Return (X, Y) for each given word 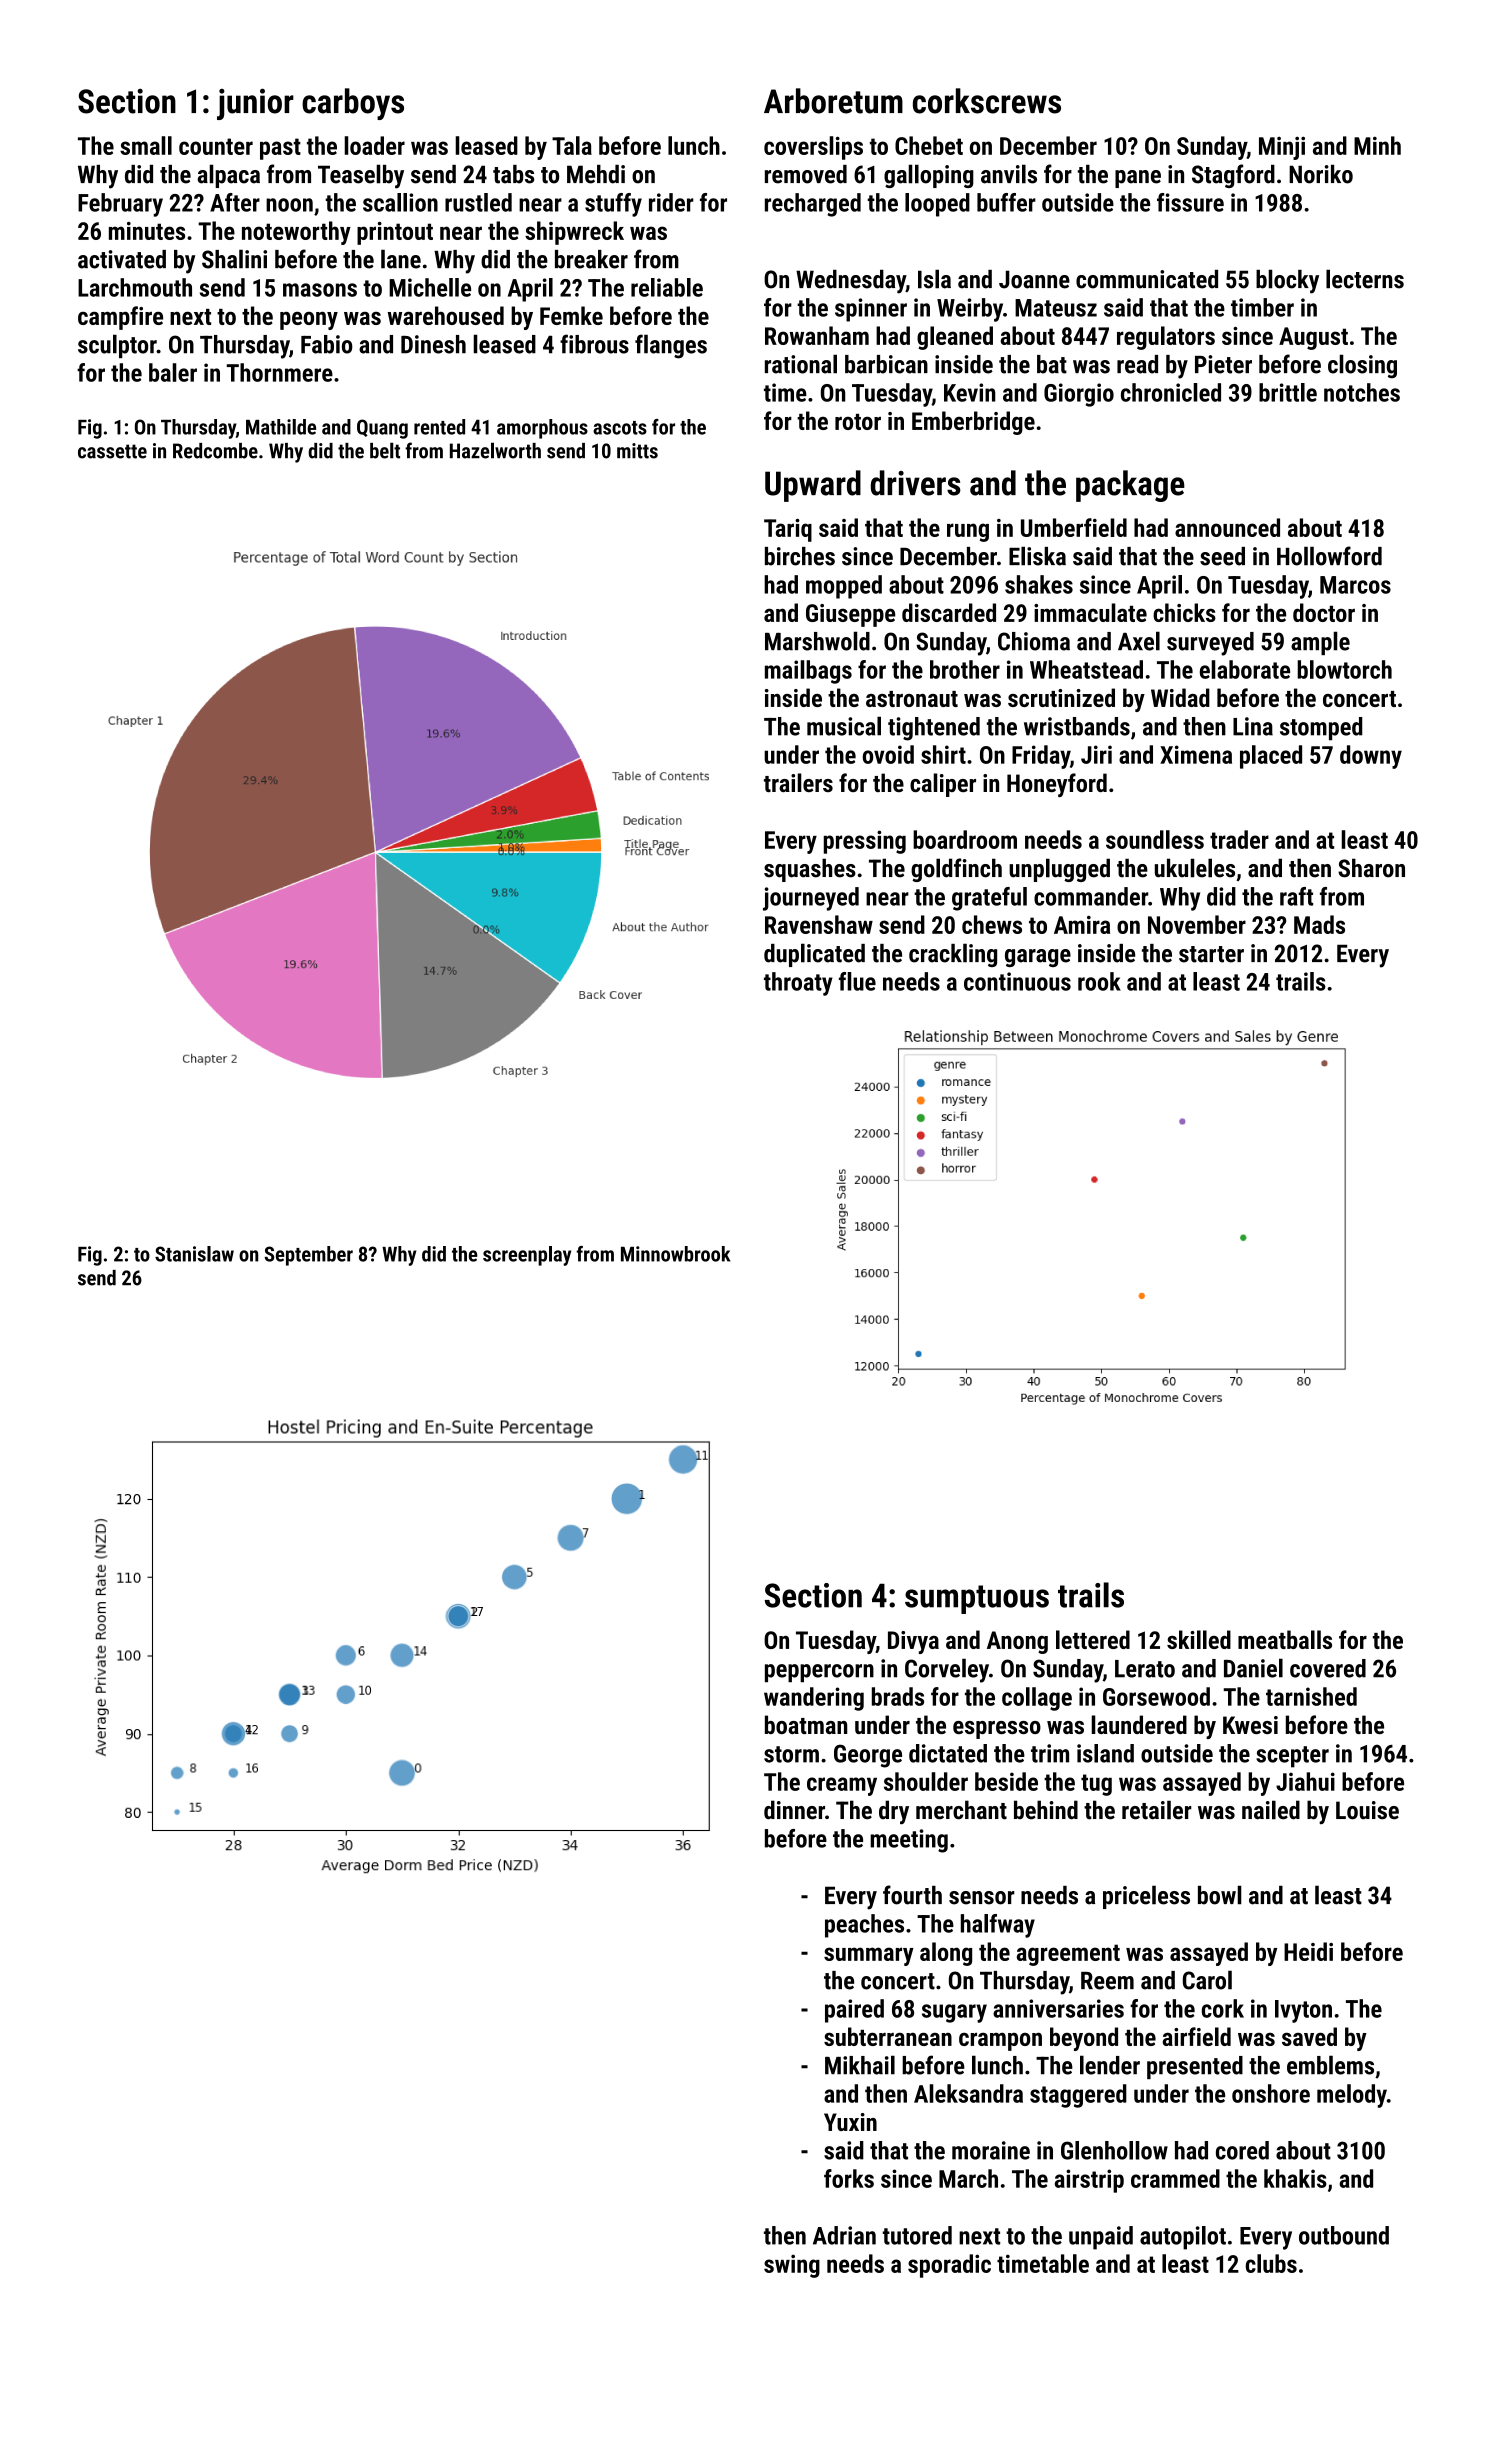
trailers (798, 782)
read (1137, 364)
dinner (794, 1810)
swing (792, 2266)
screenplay (527, 1256)
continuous (1017, 981)
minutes (147, 231)
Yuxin (850, 2122)
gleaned (955, 338)
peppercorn (819, 1673)
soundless (1155, 839)
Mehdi (596, 174)
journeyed (811, 899)
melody (1352, 2096)
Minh (1377, 145)
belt (385, 450)
